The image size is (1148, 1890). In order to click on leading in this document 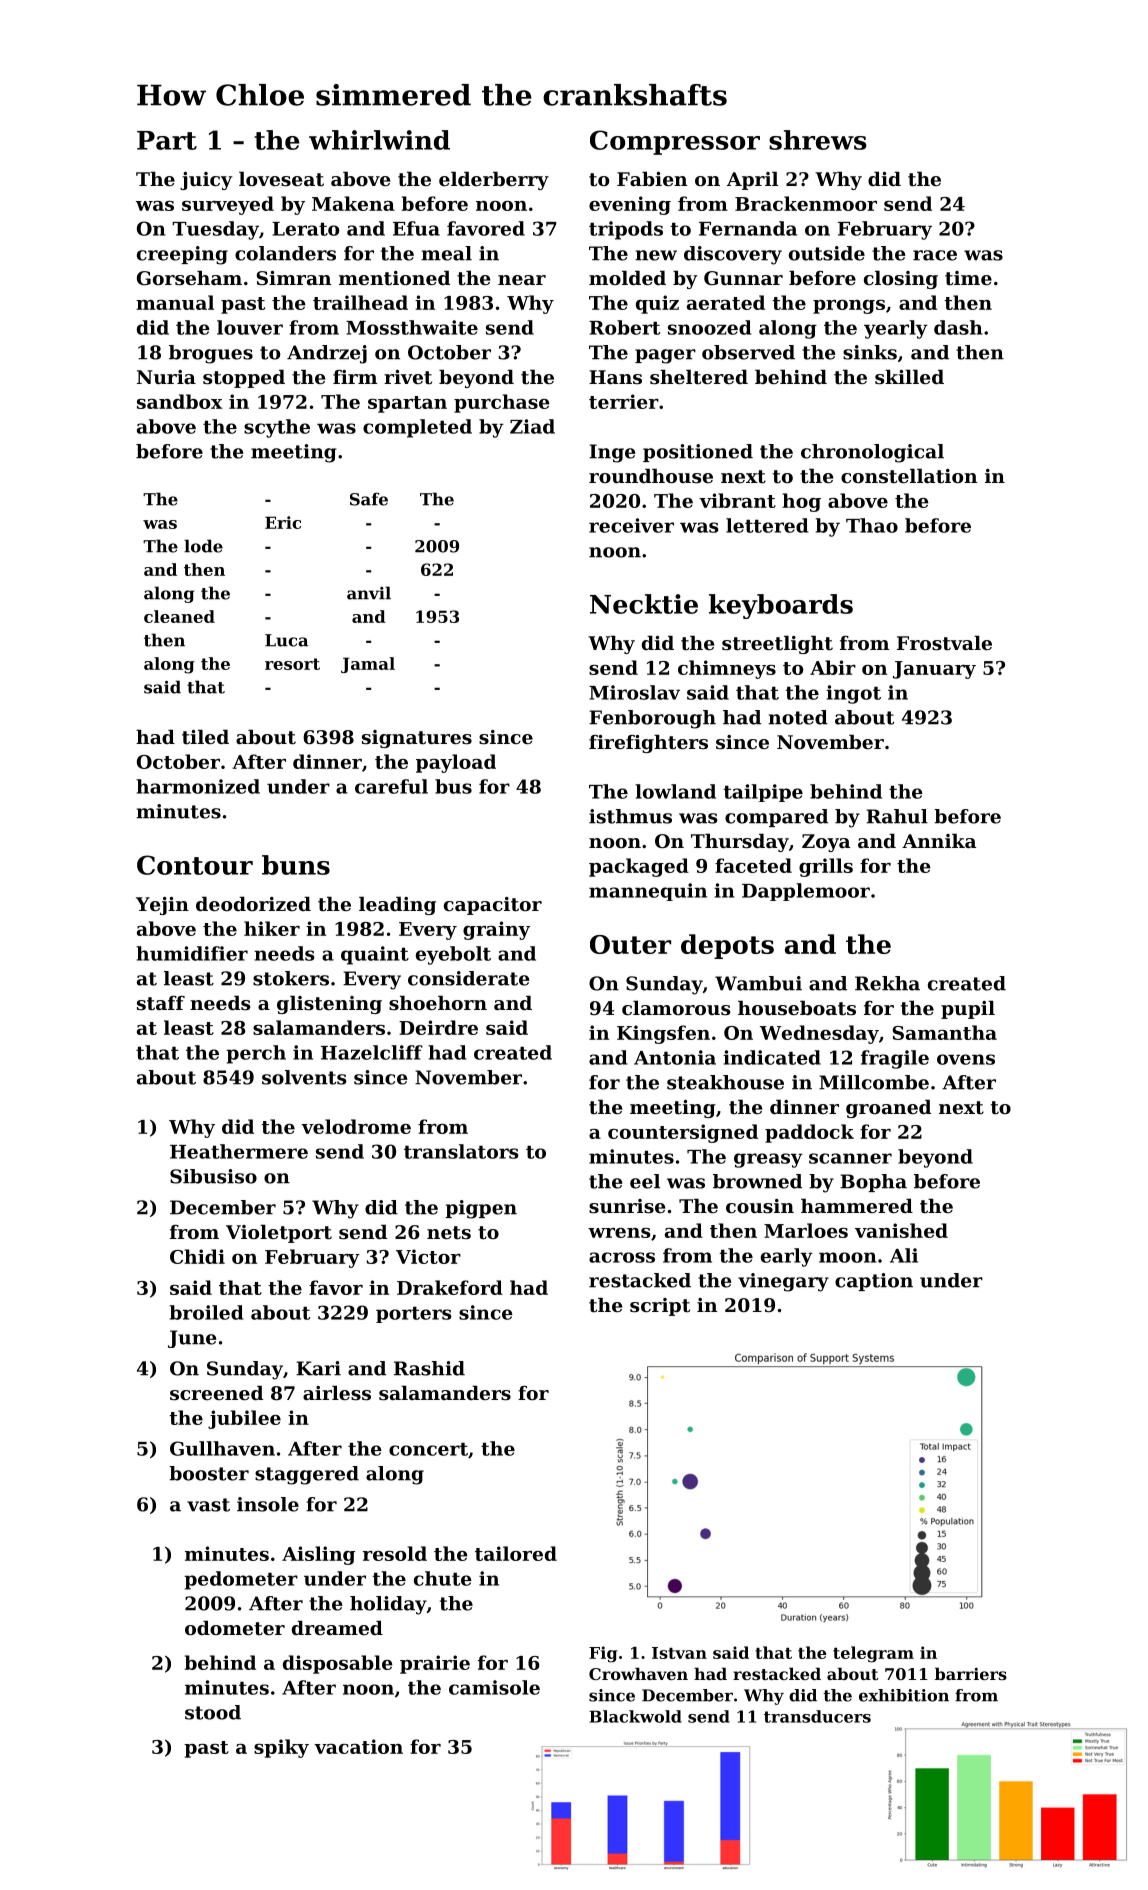, I will do `click(397, 905)`.
